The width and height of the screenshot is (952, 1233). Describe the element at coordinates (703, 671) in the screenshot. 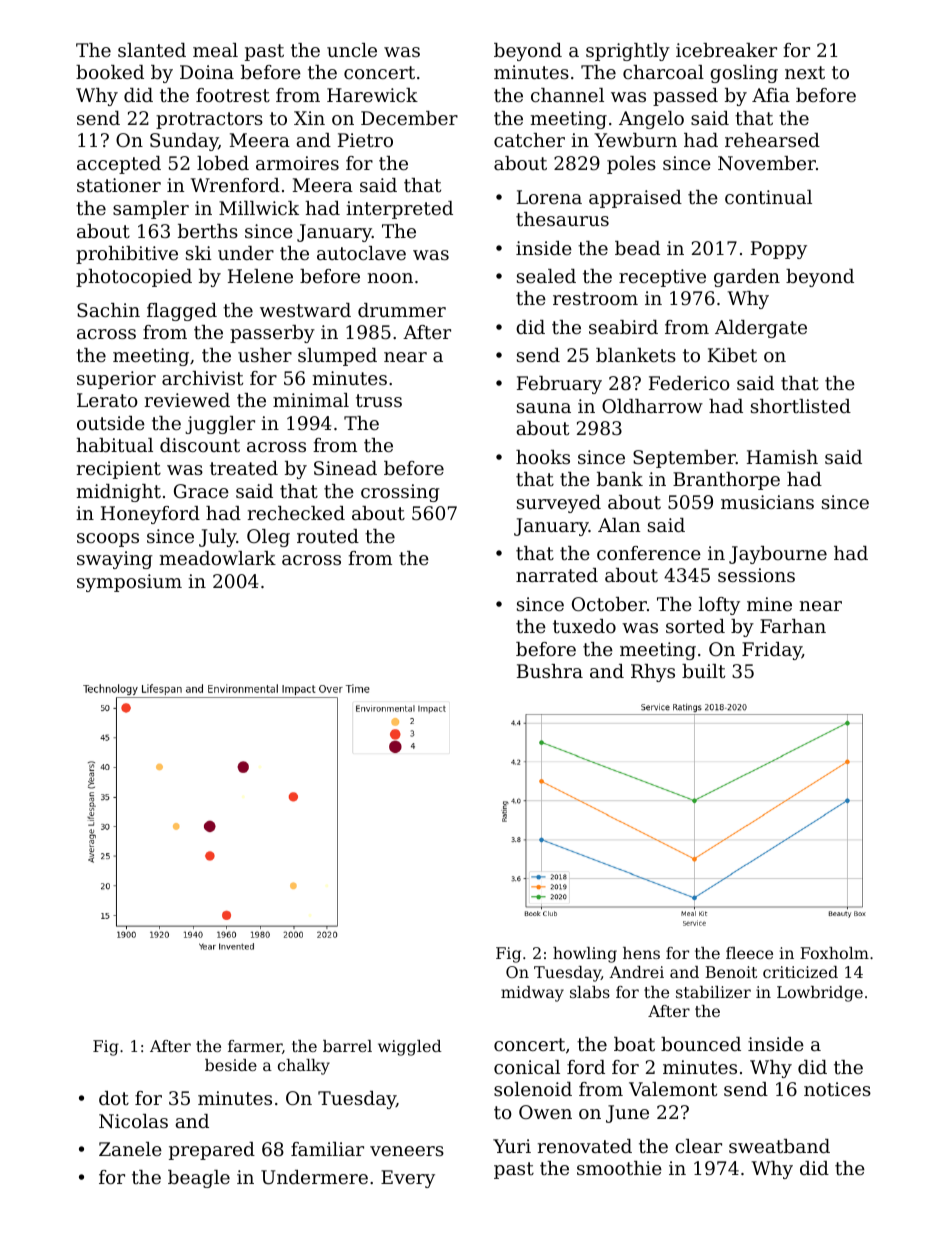

I see `built` at that location.
